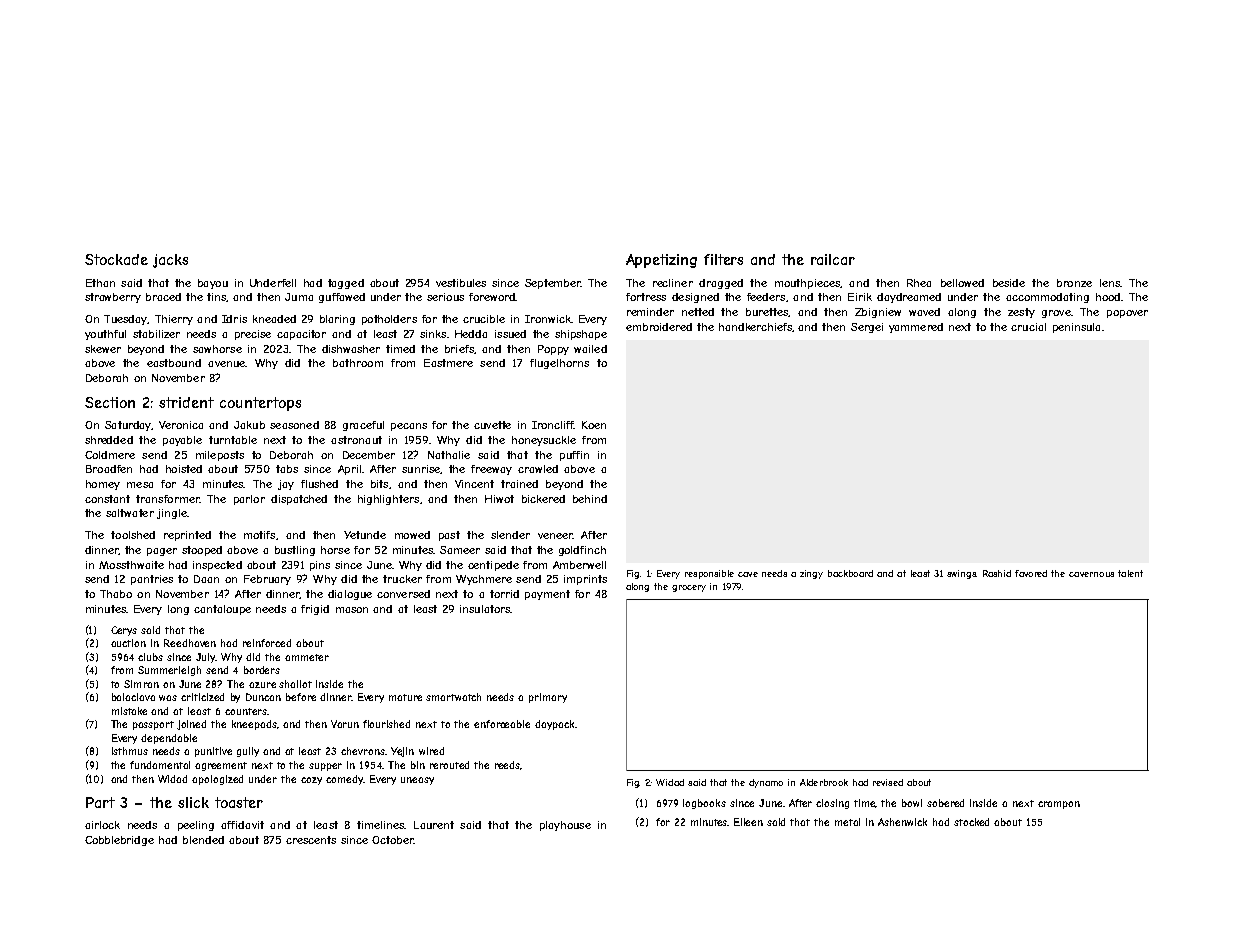  Describe the element at coordinates (748, 822) in the screenshot. I see `Eileen` at that location.
